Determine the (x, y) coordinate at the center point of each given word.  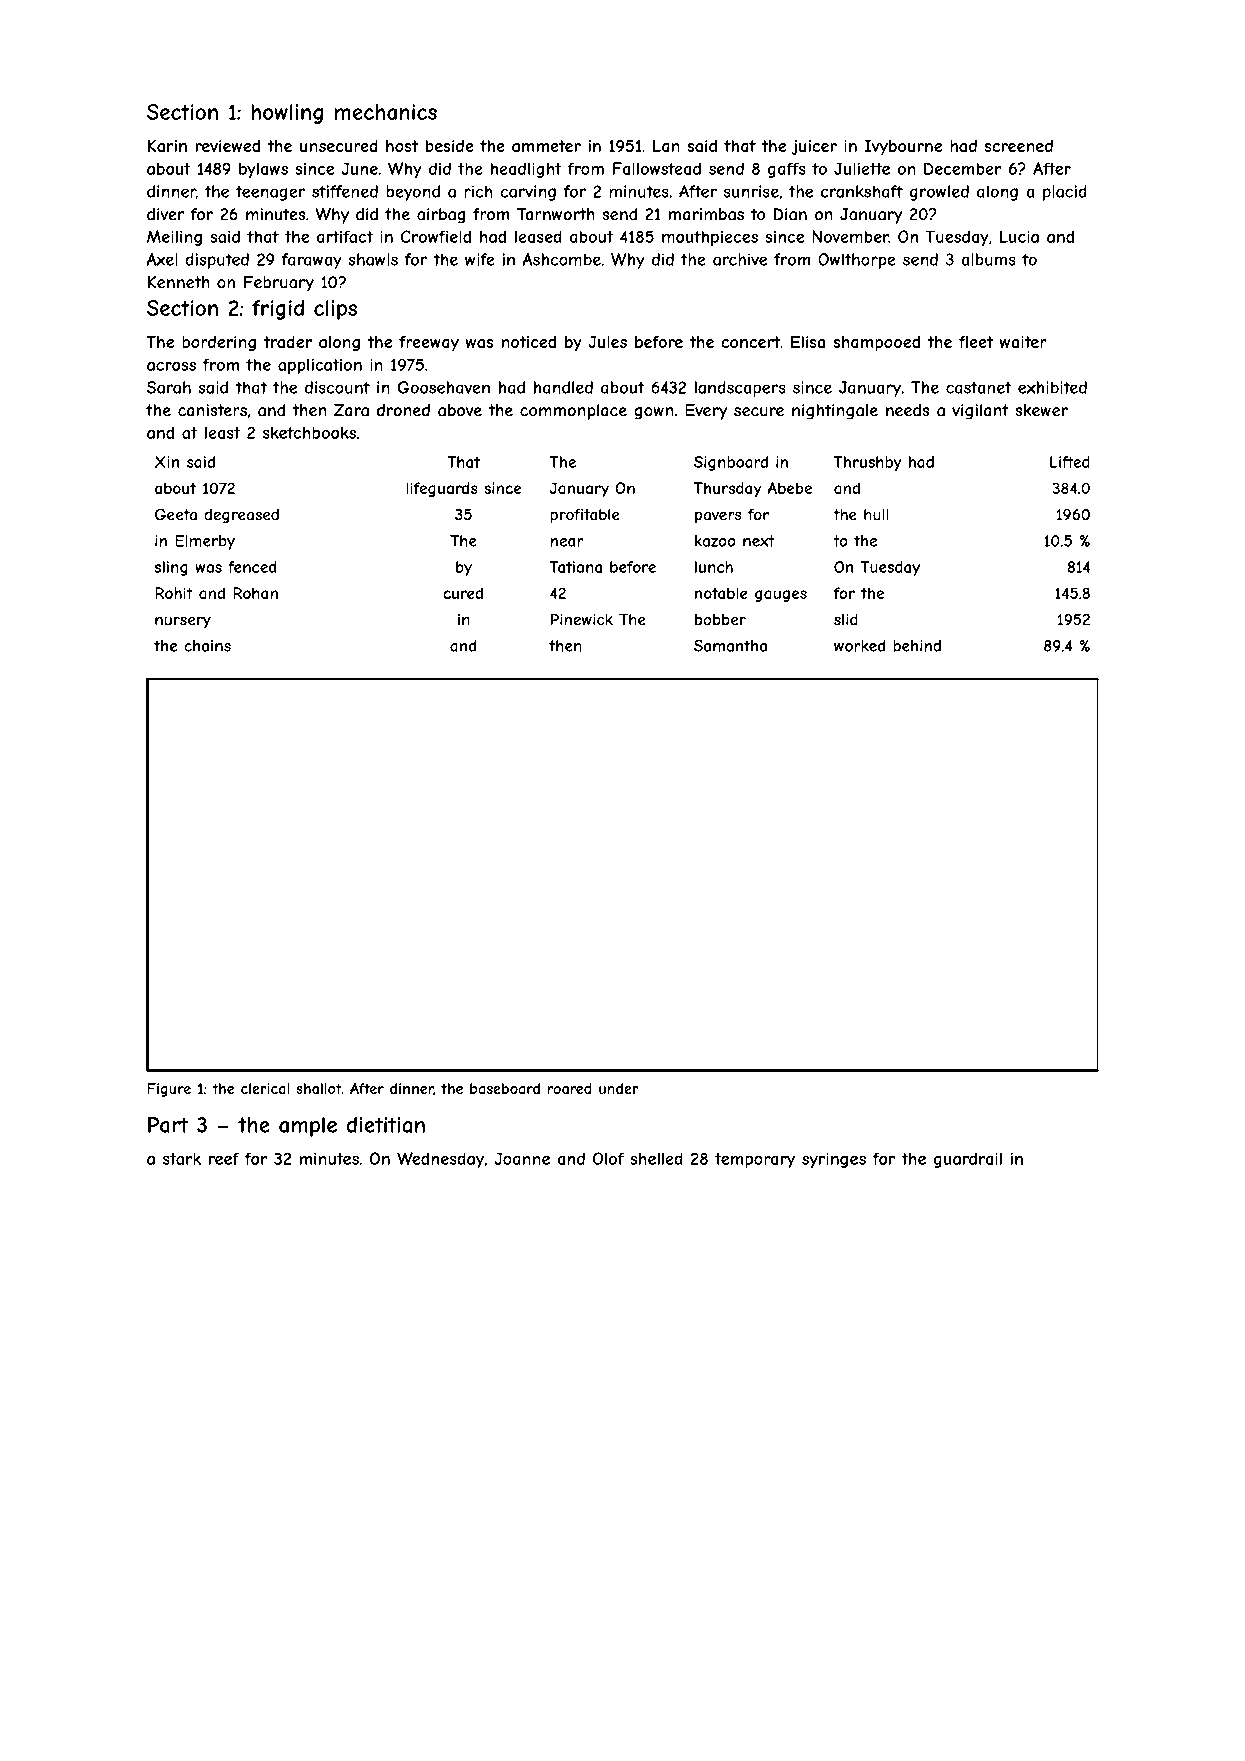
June (359, 168)
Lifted (1070, 462)
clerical (265, 1088)
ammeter (546, 146)
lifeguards (442, 489)
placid (1065, 193)
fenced (252, 567)
